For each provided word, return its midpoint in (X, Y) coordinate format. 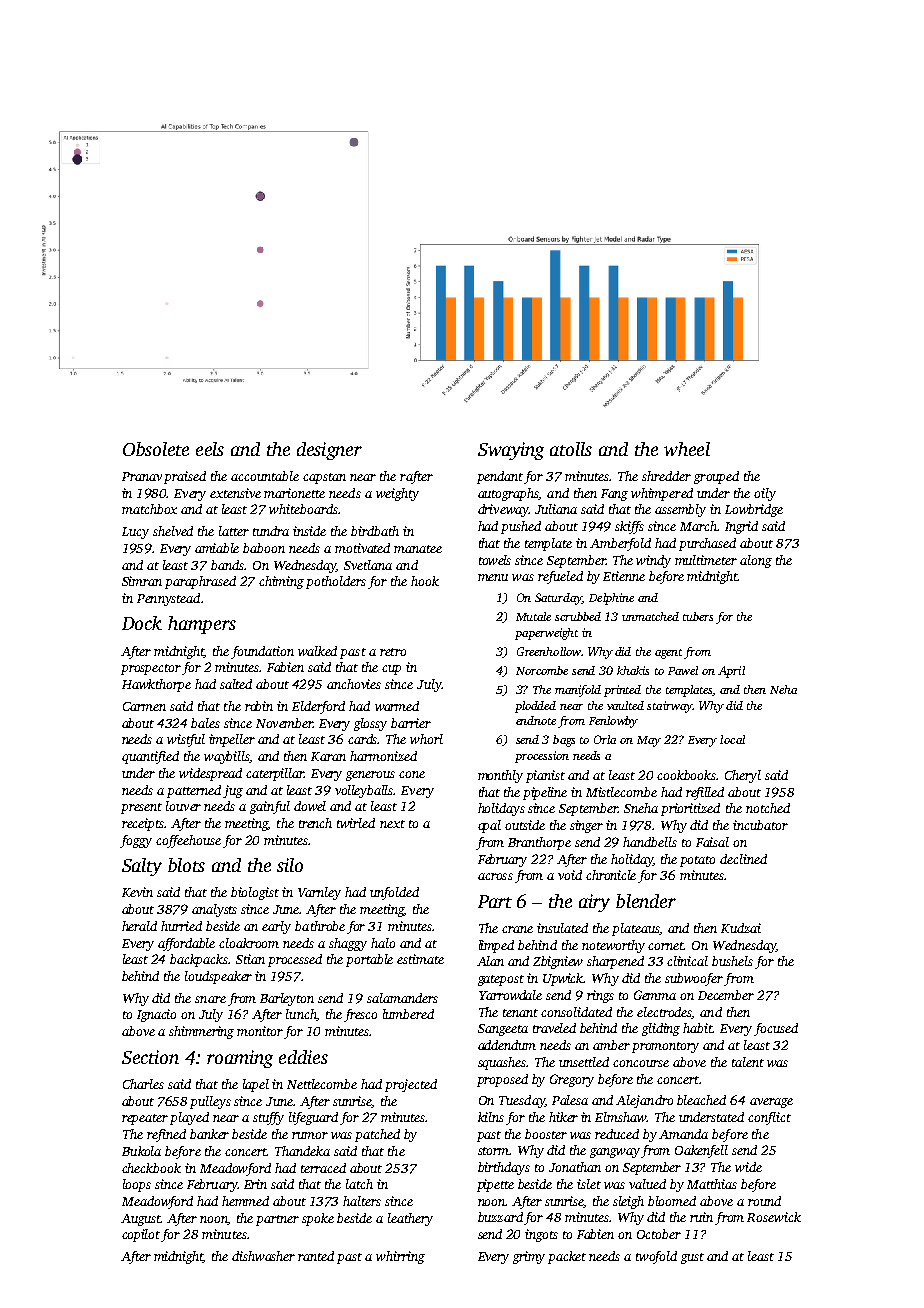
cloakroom (249, 943)
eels (210, 449)
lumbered (408, 1014)
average (771, 1103)
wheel (687, 449)
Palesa (570, 1100)
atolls (571, 449)
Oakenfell (701, 1151)
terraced (323, 1168)
